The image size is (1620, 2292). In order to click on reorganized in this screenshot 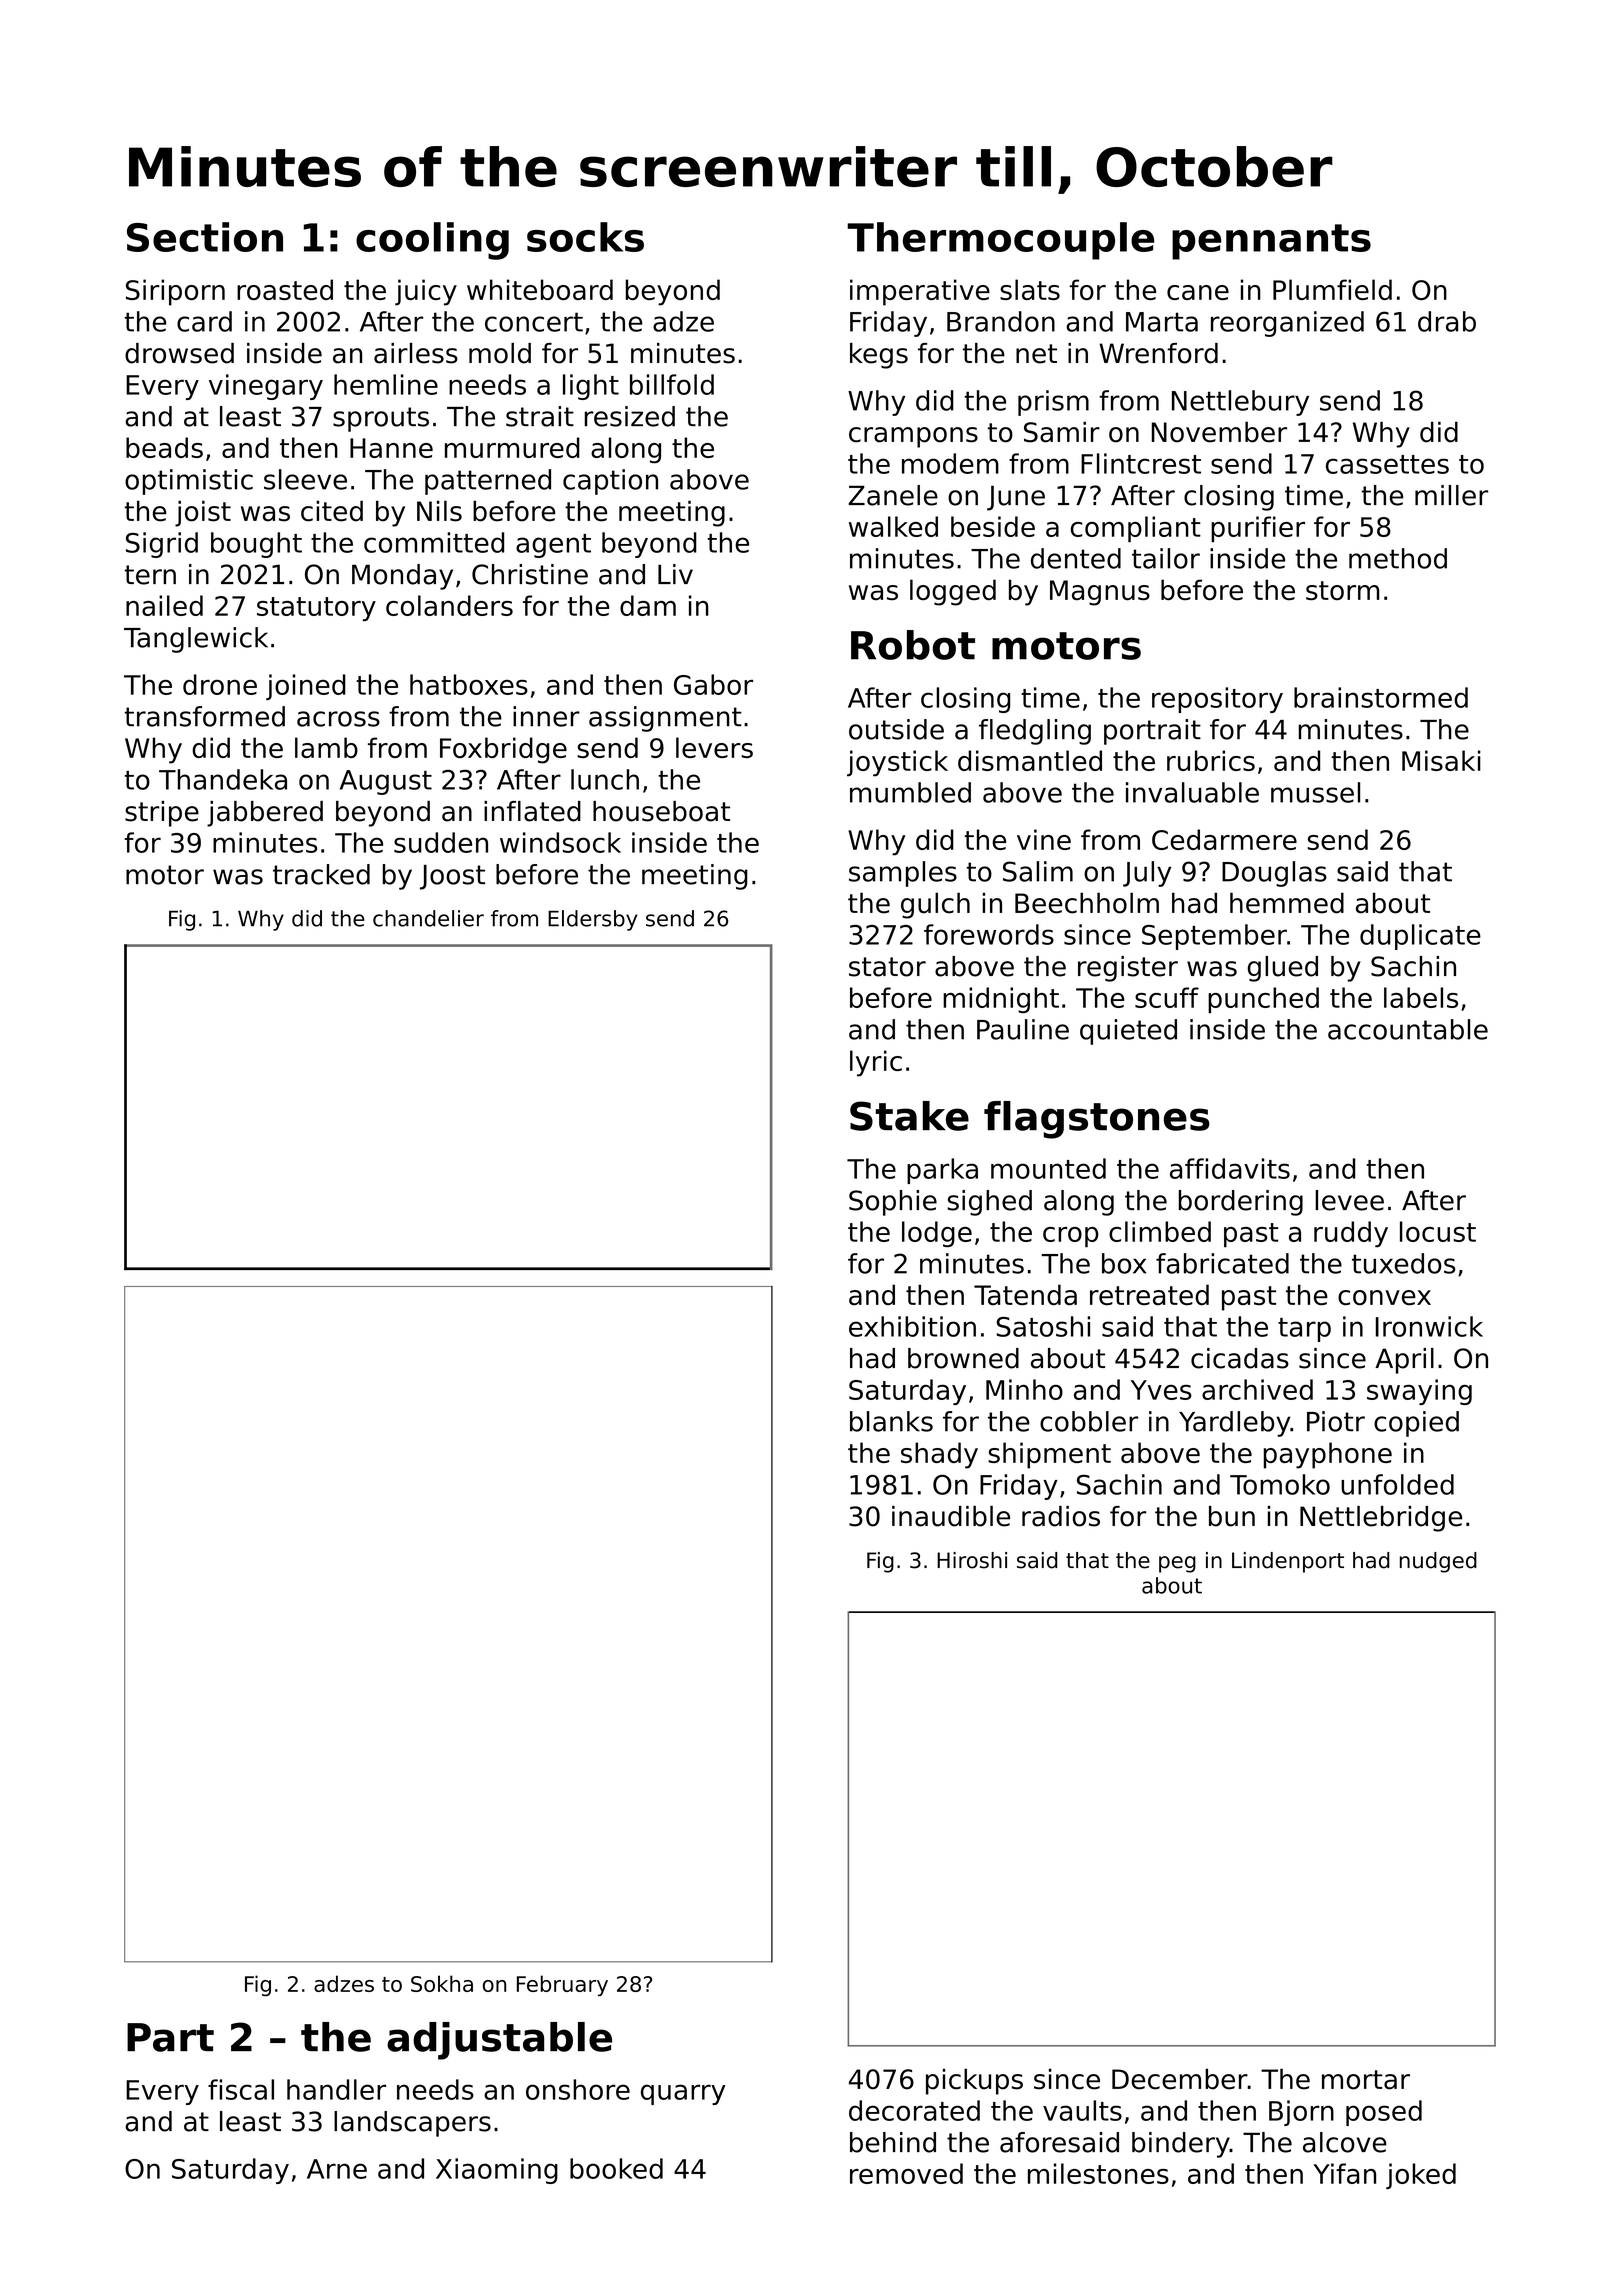, I will do `click(1287, 324)`.
